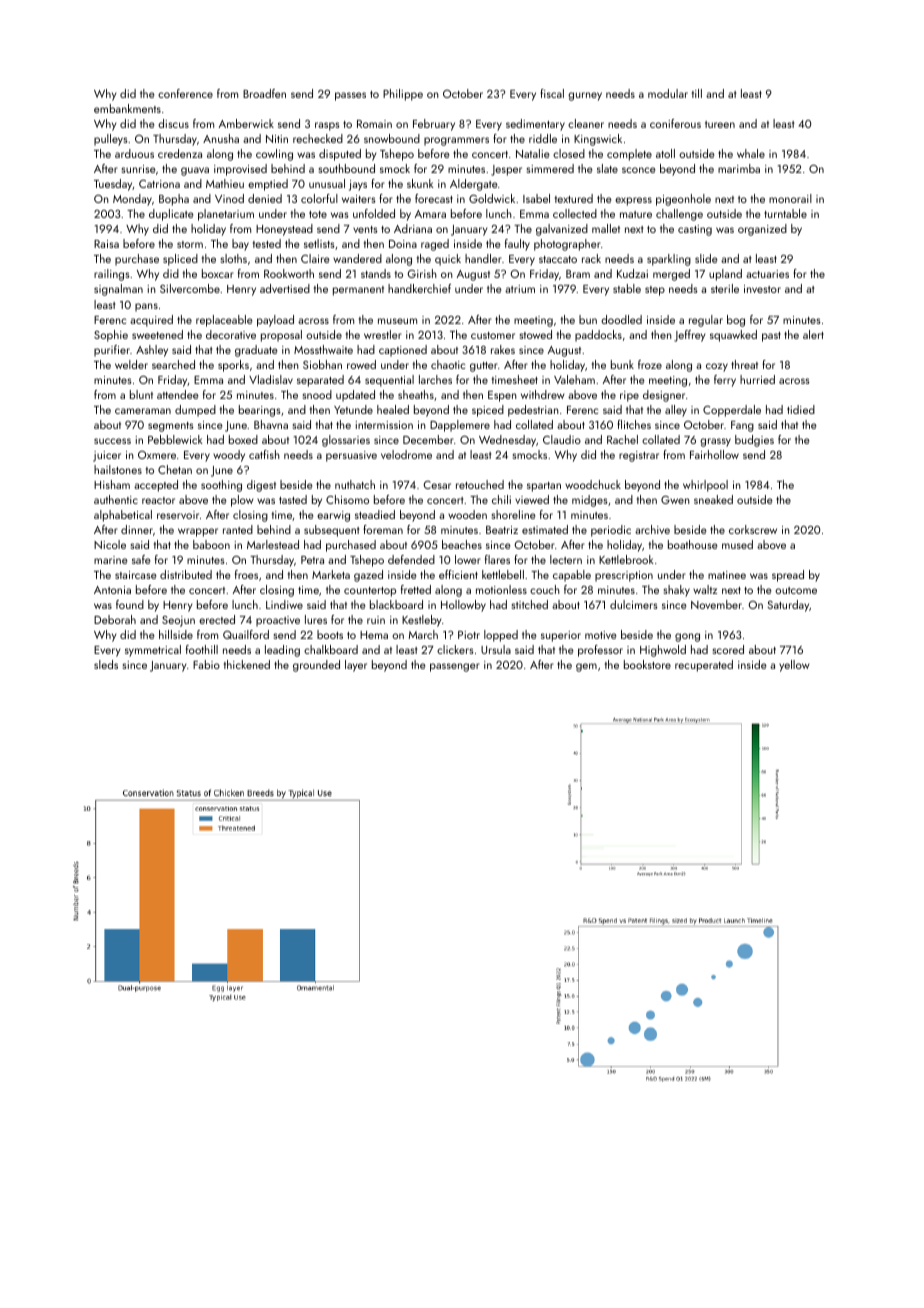 The image size is (924, 1308). I want to click on lower, so click(468, 559).
